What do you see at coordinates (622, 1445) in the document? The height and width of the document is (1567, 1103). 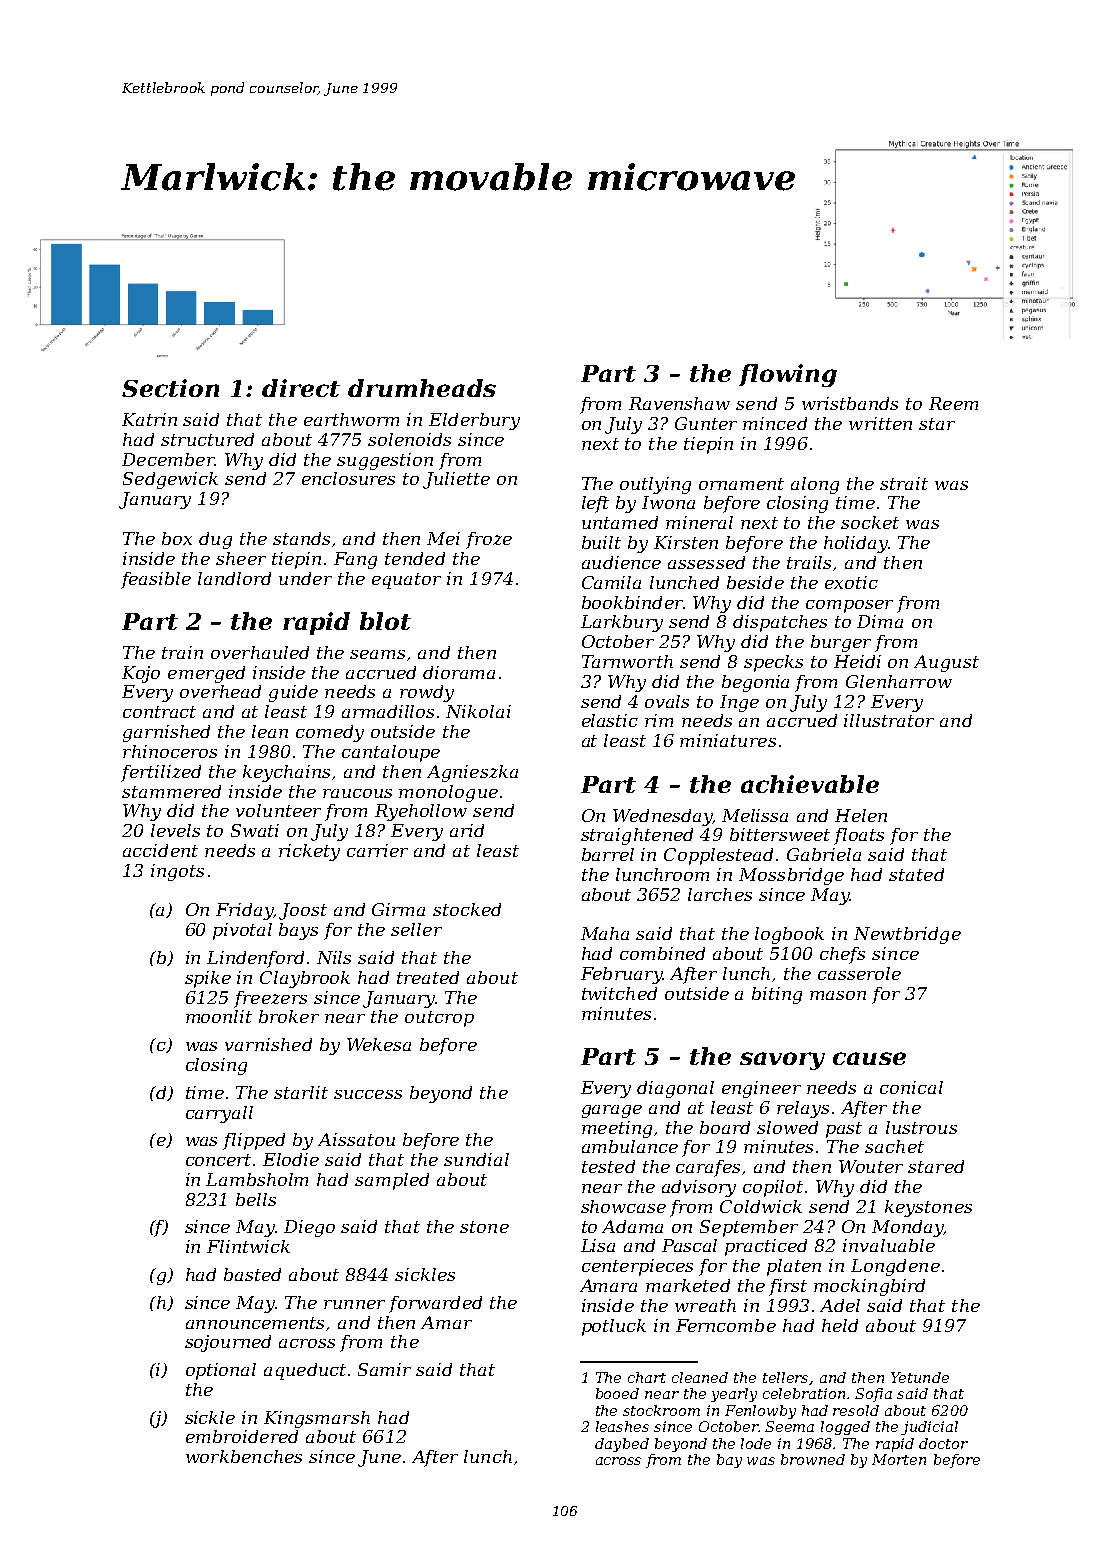 I see `daybed` at bounding box center [622, 1445].
